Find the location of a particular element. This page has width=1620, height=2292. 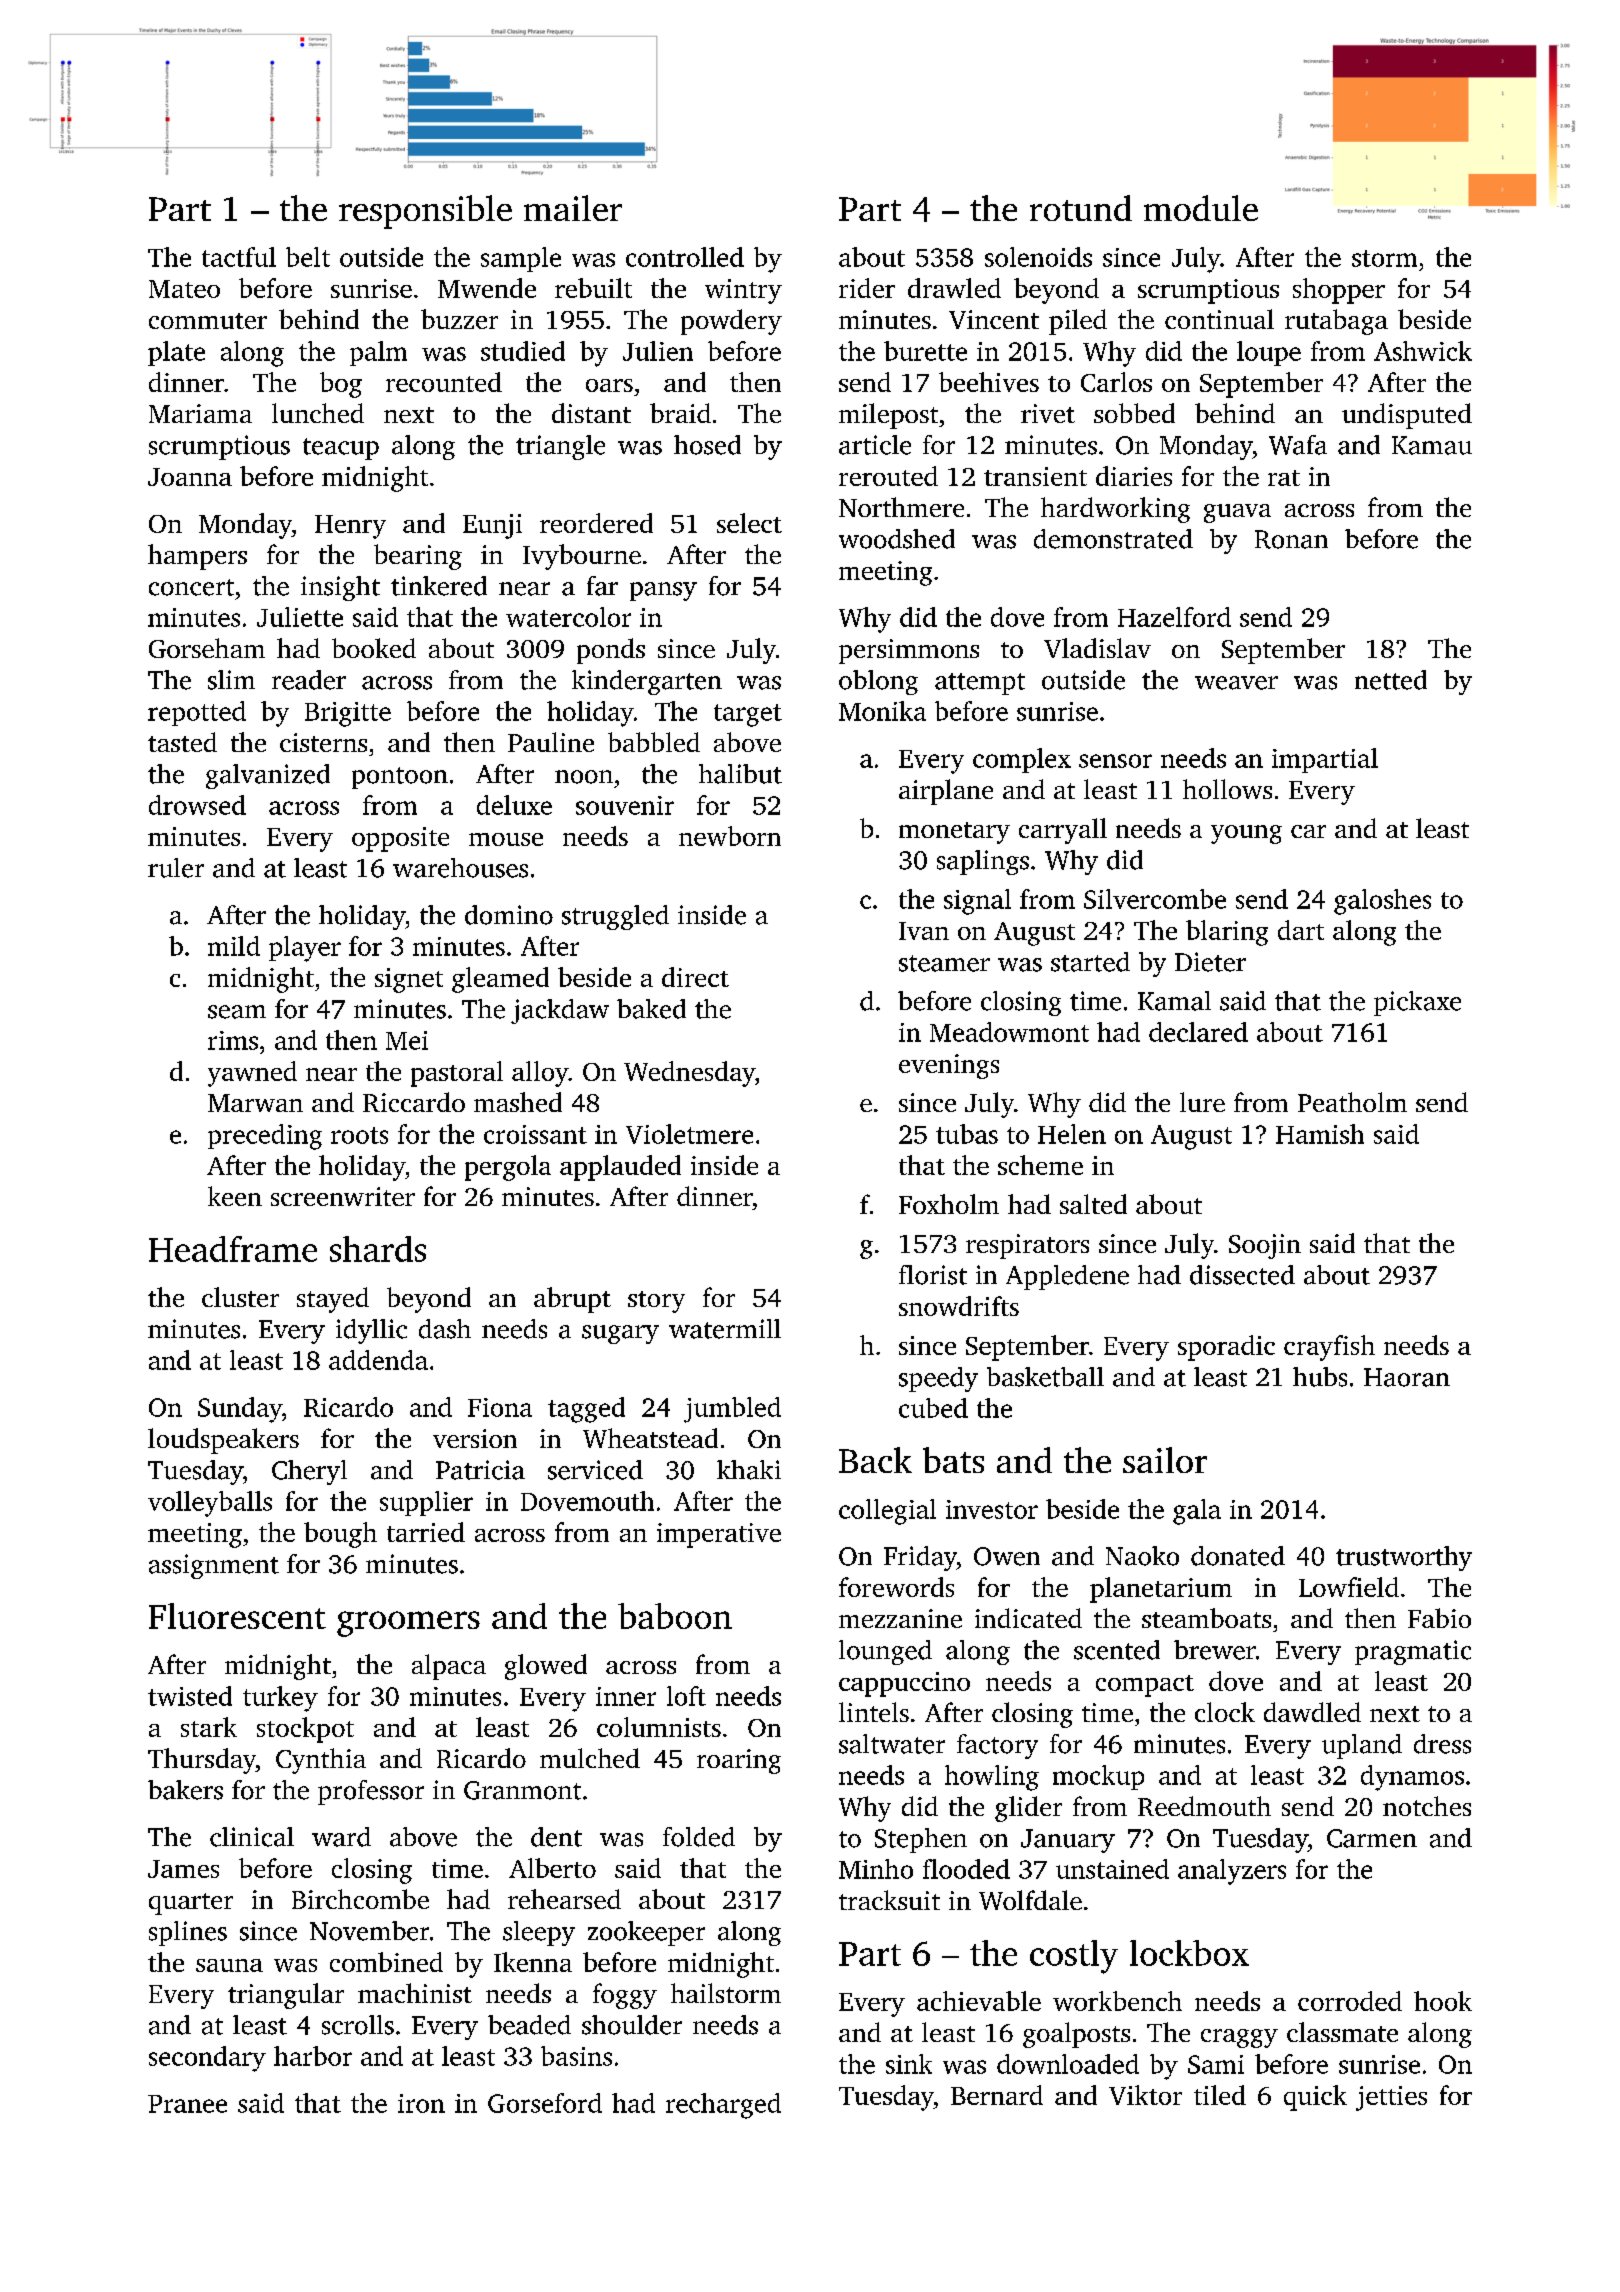

Violetmere is located at coordinates (689, 1134).
